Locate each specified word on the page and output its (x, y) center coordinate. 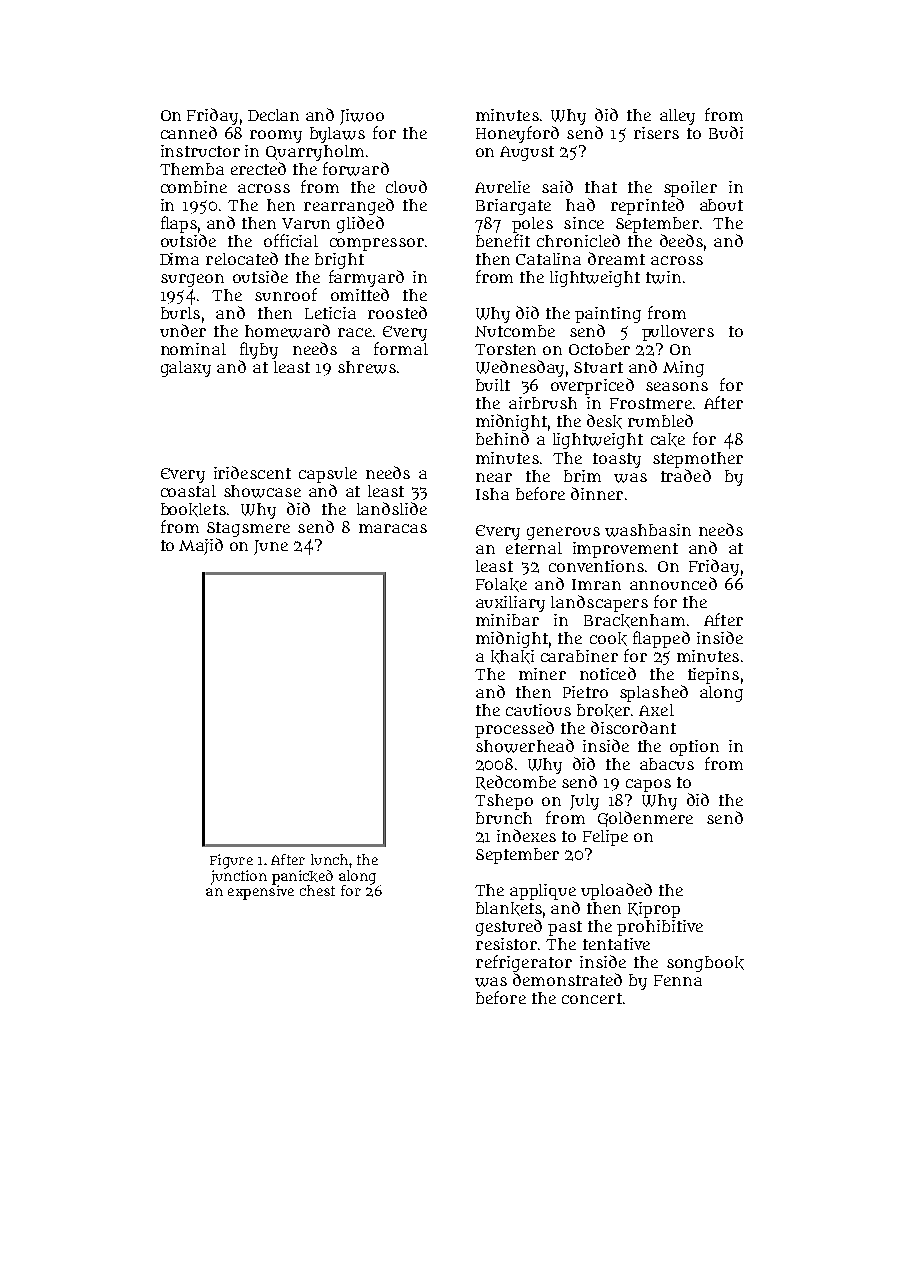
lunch (329, 859)
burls (180, 313)
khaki (512, 657)
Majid (201, 546)
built (493, 385)
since (584, 223)
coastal (188, 491)
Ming (683, 369)
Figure (231, 861)
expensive (261, 892)
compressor (377, 244)
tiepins (713, 676)
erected (258, 168)
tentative (616, 944)
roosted (397, 312)
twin (663, 277)
